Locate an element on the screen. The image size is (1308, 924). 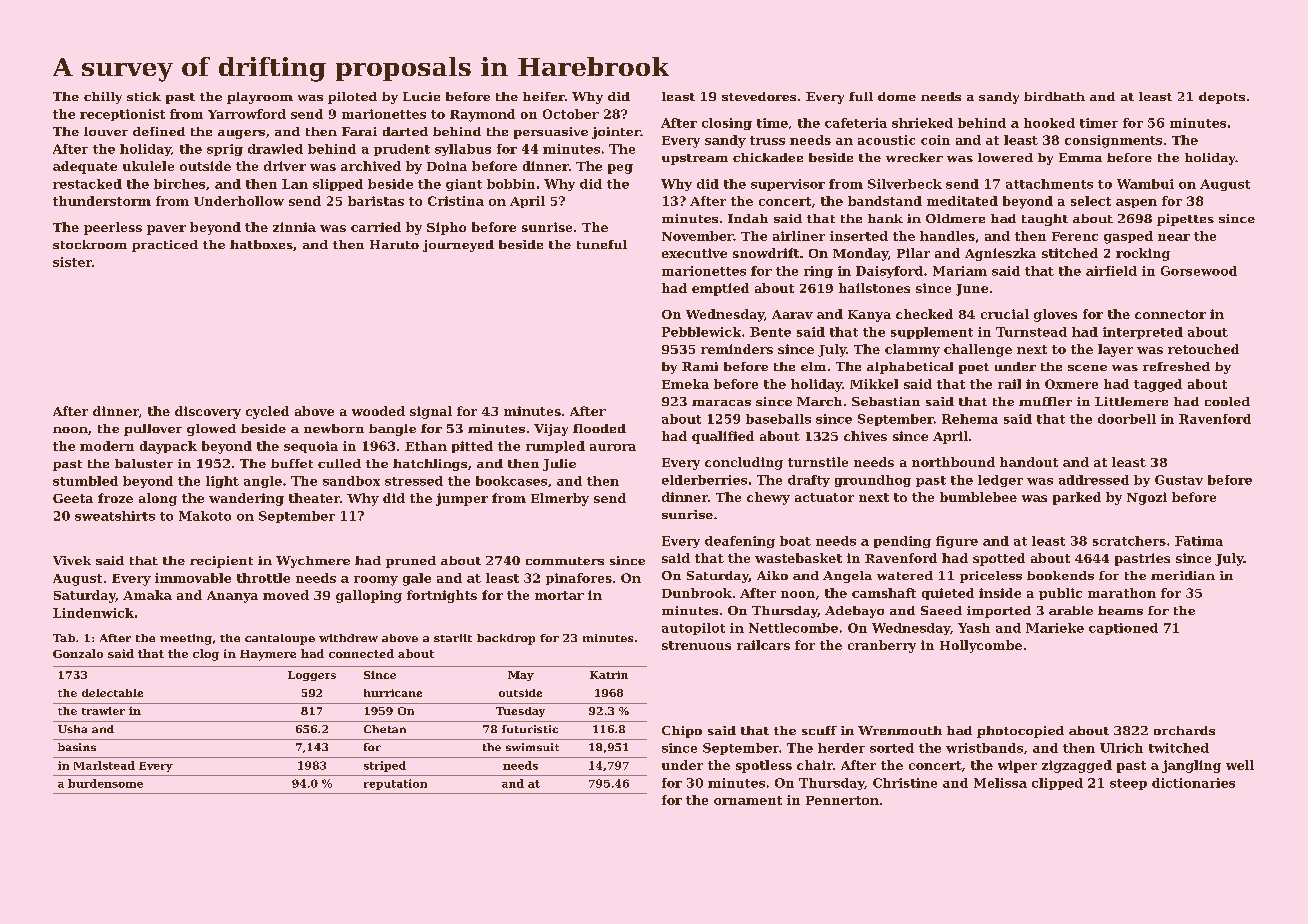
burdensome is located at coordinates (105, 783).
